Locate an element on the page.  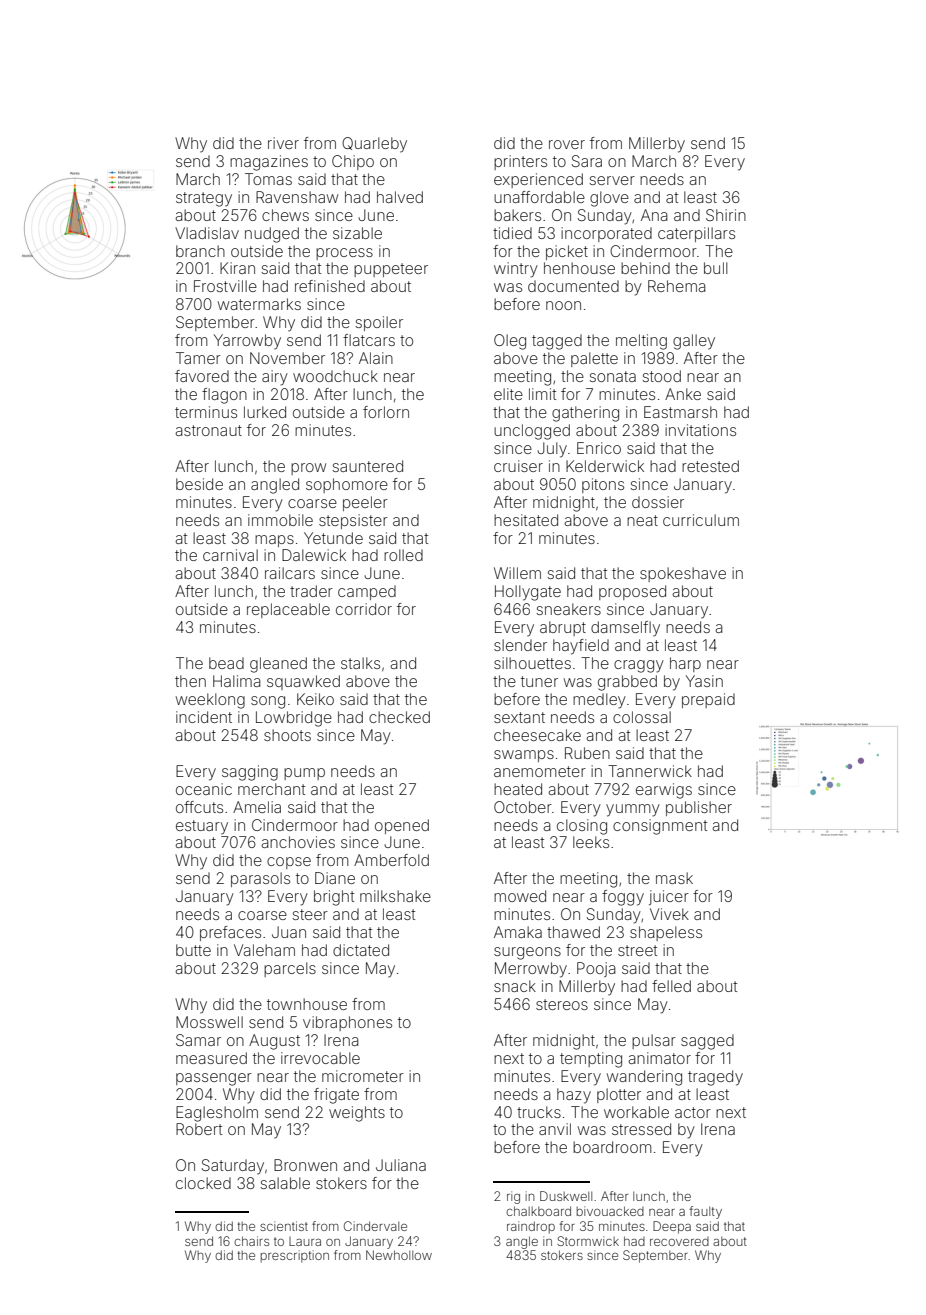
bakers is located at coordinates (517, 215).
